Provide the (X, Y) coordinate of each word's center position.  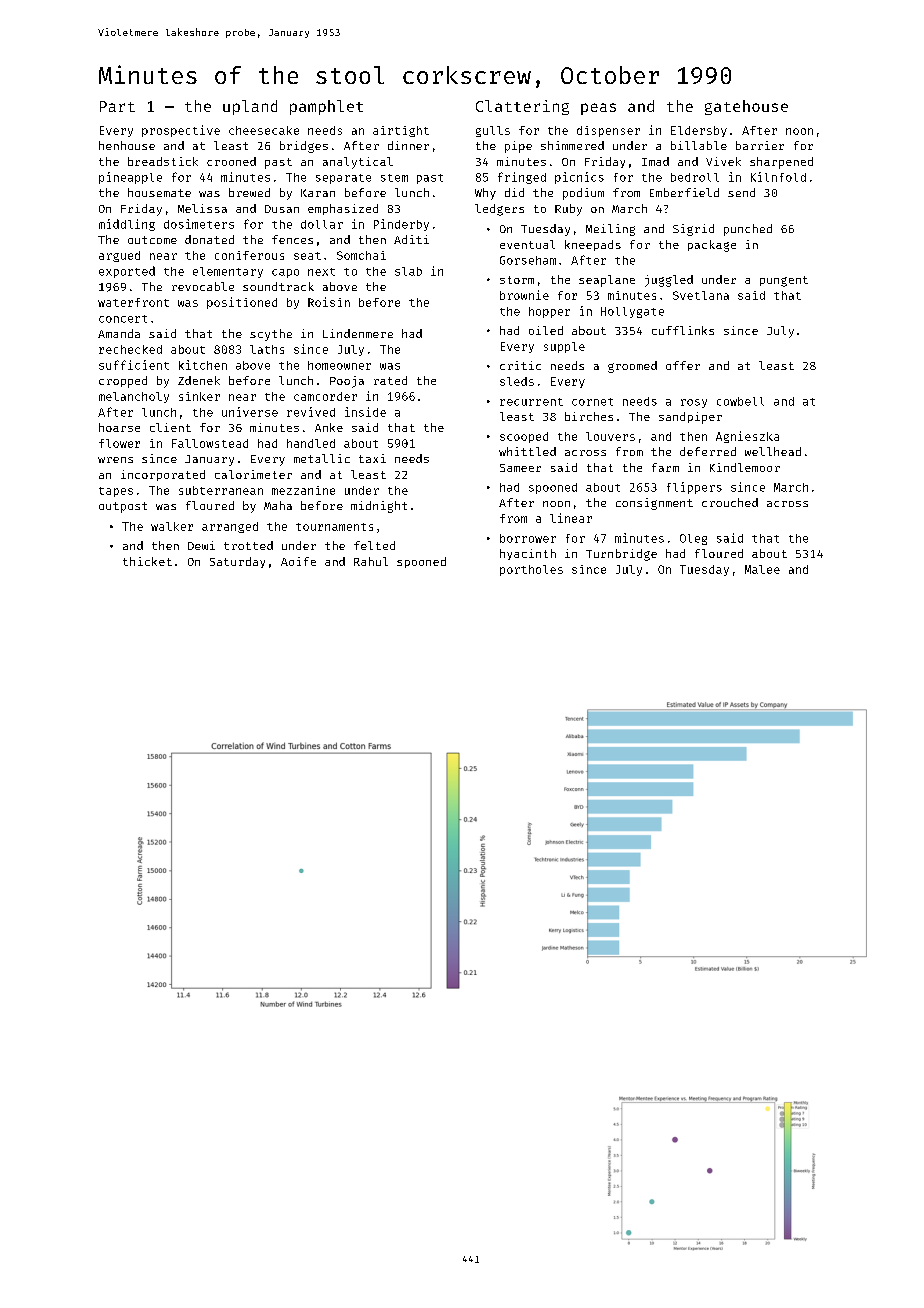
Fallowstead (210, 443)
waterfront (133, 302)
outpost (123, 507)
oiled (546, 330)
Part (117, 106)
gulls (493, 131)
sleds (517, 381)
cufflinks (683, 330)
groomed (632, 367)
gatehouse (746, 107)
